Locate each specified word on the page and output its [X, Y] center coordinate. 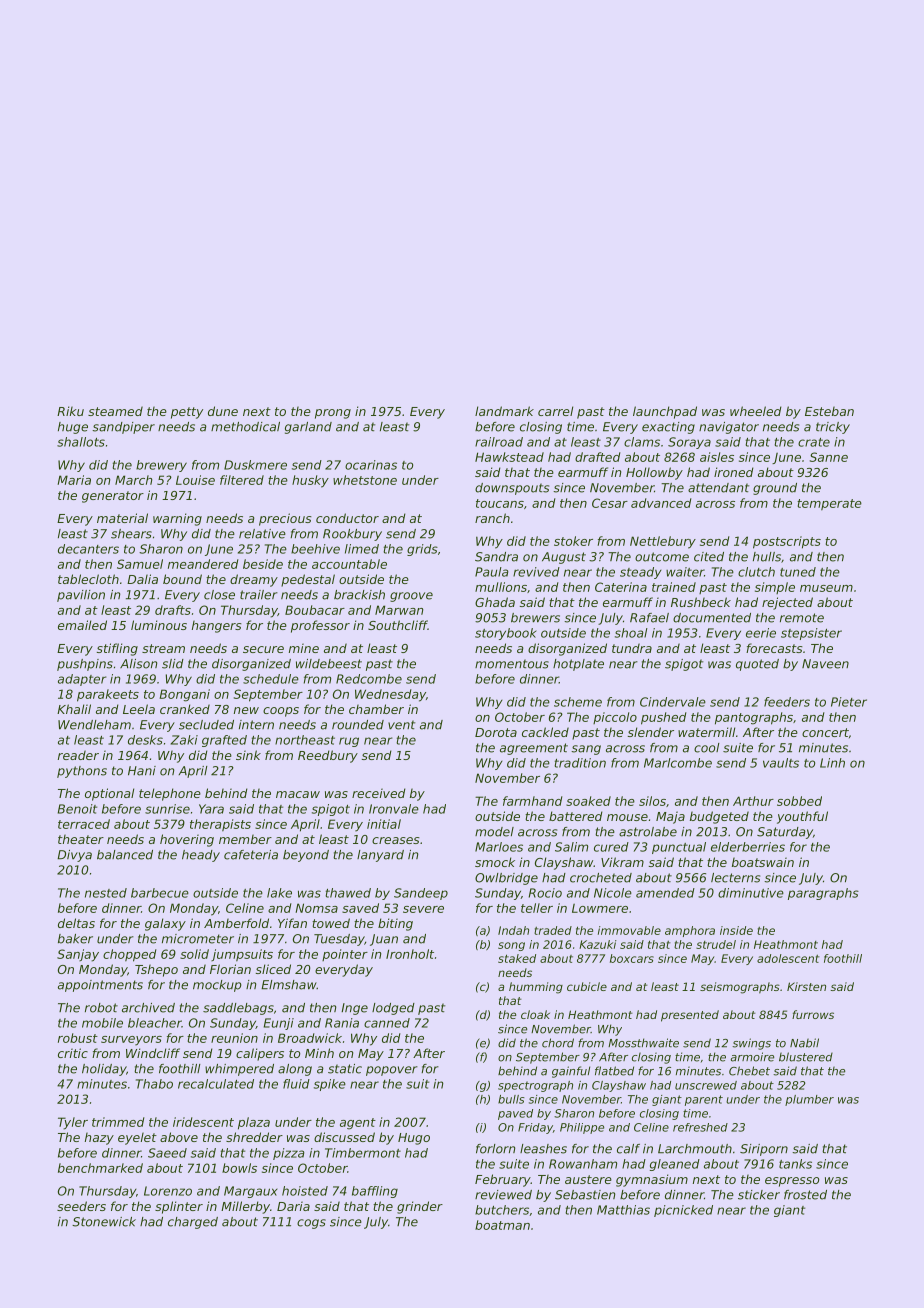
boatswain [763, 862]
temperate [829, 504]
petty [187, 413]
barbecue [160, 893]
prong [333, 414]
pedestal [308, 580]
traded [553, 930]
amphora [690, 931]
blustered [806, 1057]
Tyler [73, 1123]
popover [392, 1071]
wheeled [756, 411]
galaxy [165, 924]
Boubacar [315, 610]
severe [423, 909]
